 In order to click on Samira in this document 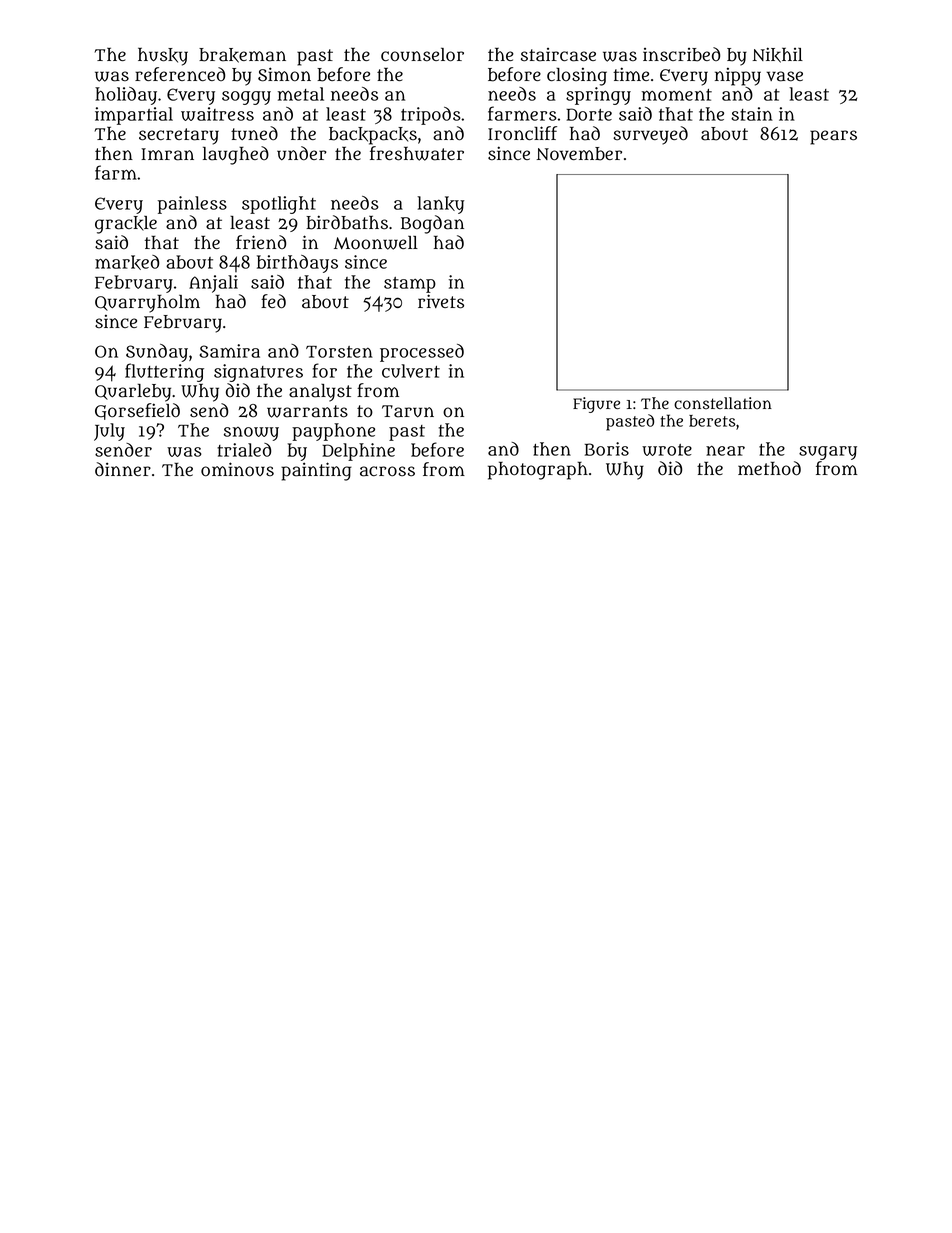, I will do `click(229, 351)`.
